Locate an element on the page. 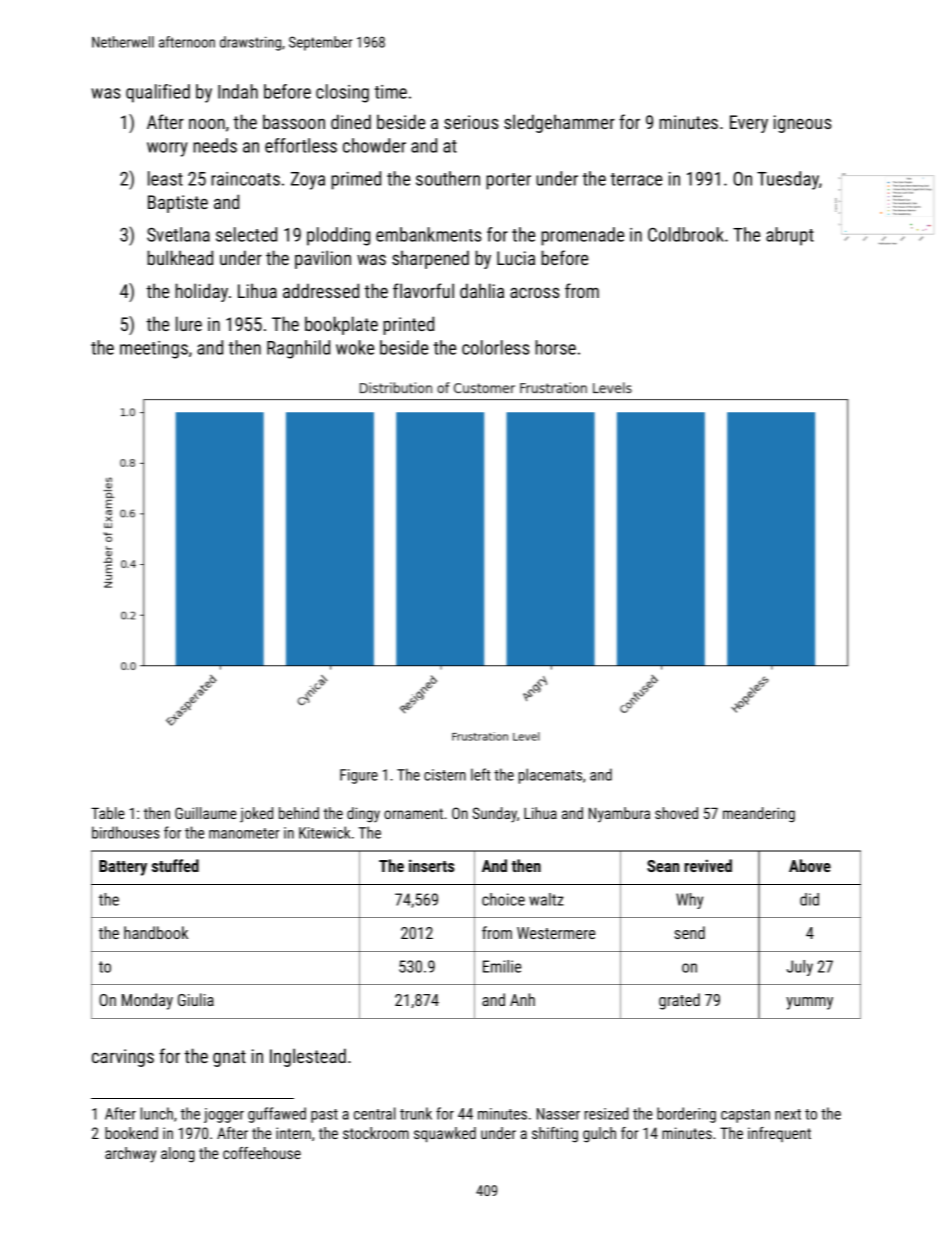 This document has width=952, height=1233. choice is located at coordinates (503, 899).
